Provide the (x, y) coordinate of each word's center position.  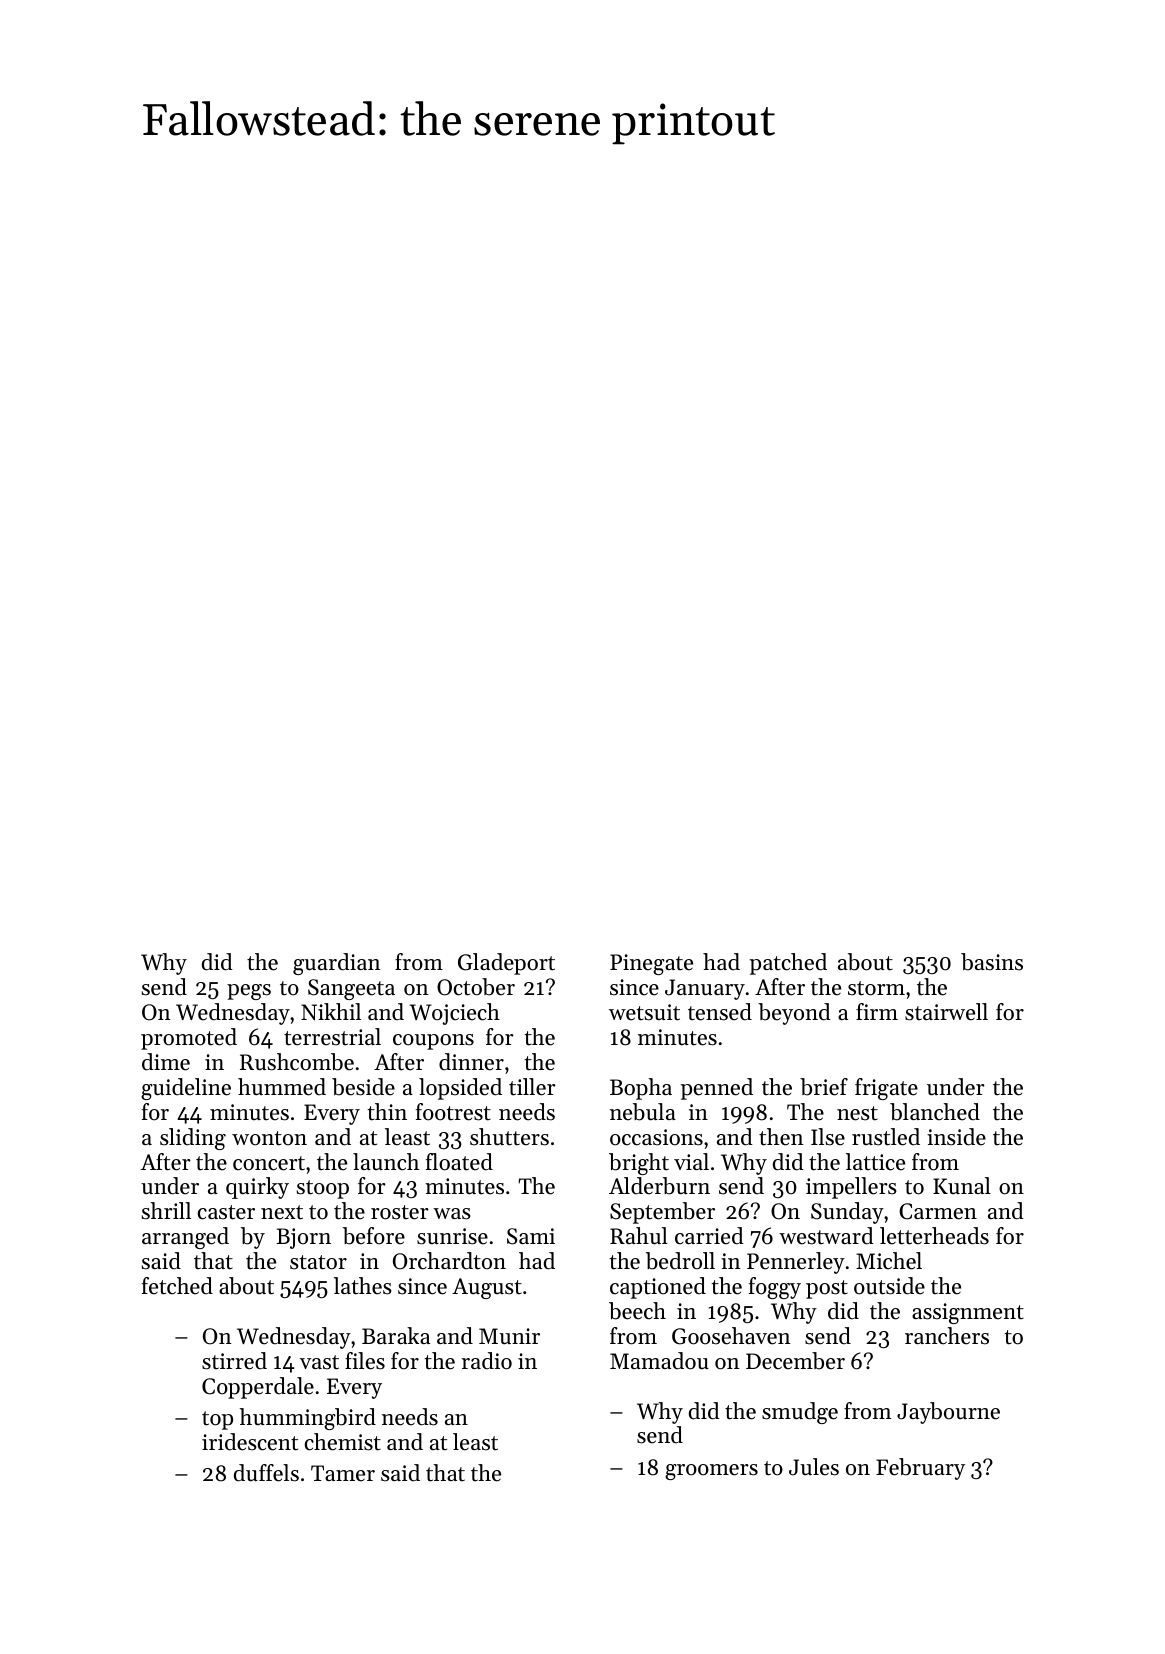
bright (639, 1164)
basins (992, 962)
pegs (249, 992)
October (476, 987)
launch (386, 1162)
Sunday (847, 1213)
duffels (266, 1473)
